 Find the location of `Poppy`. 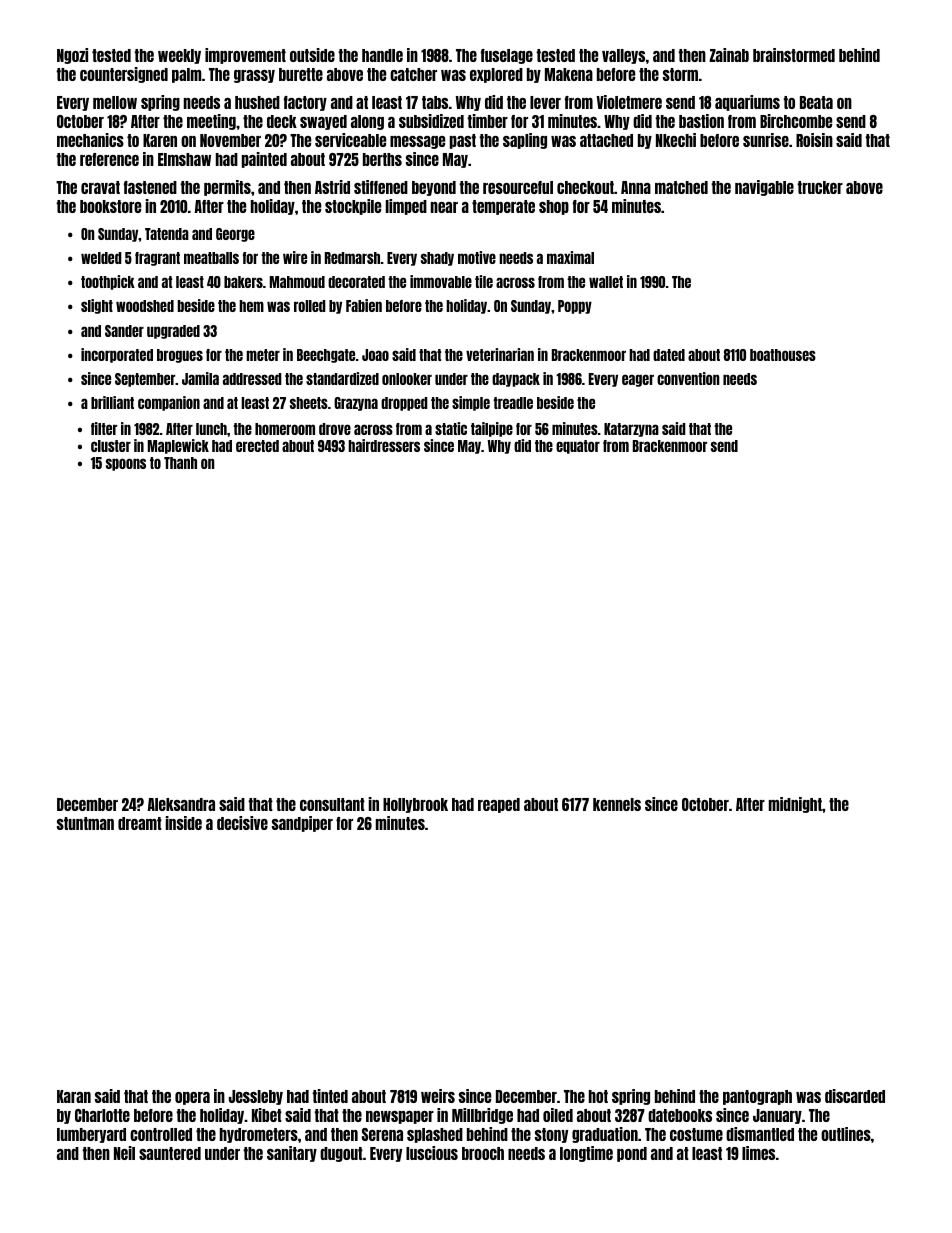

Poppy is located at coordinates (575, 307).
